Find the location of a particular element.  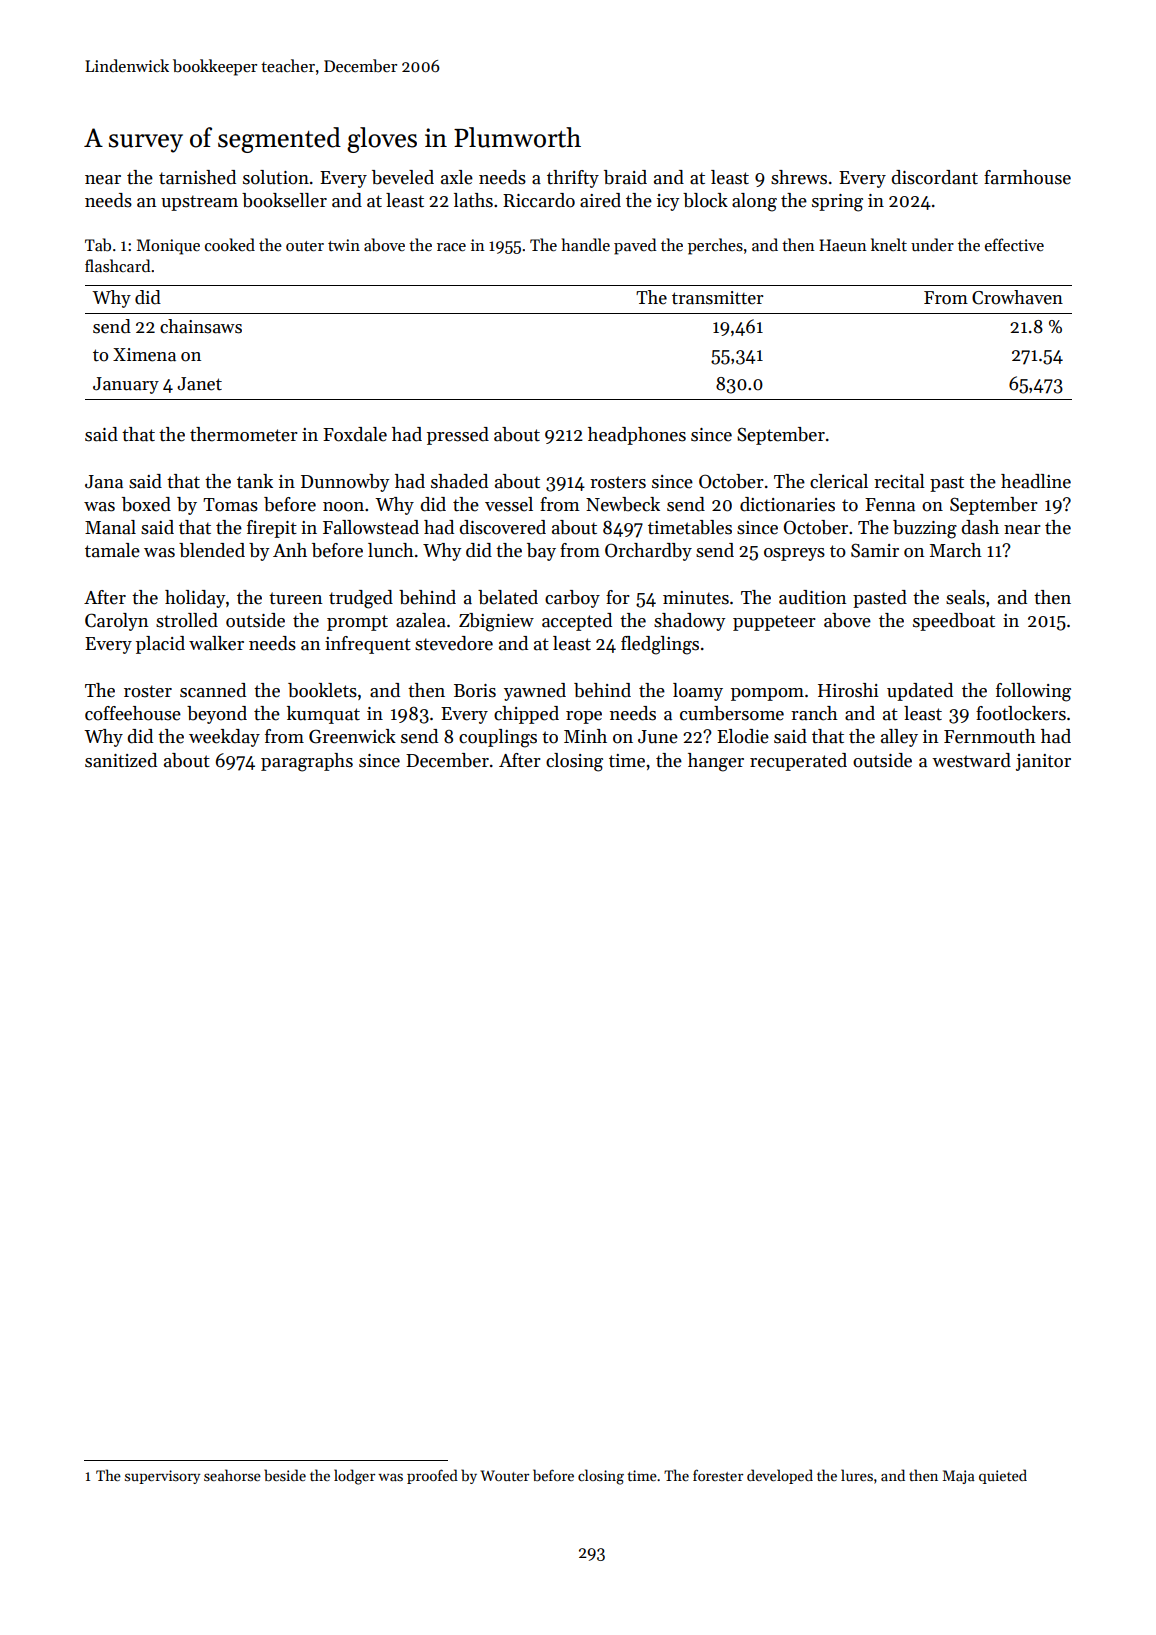

solution is located at coordinates (276, 177).
